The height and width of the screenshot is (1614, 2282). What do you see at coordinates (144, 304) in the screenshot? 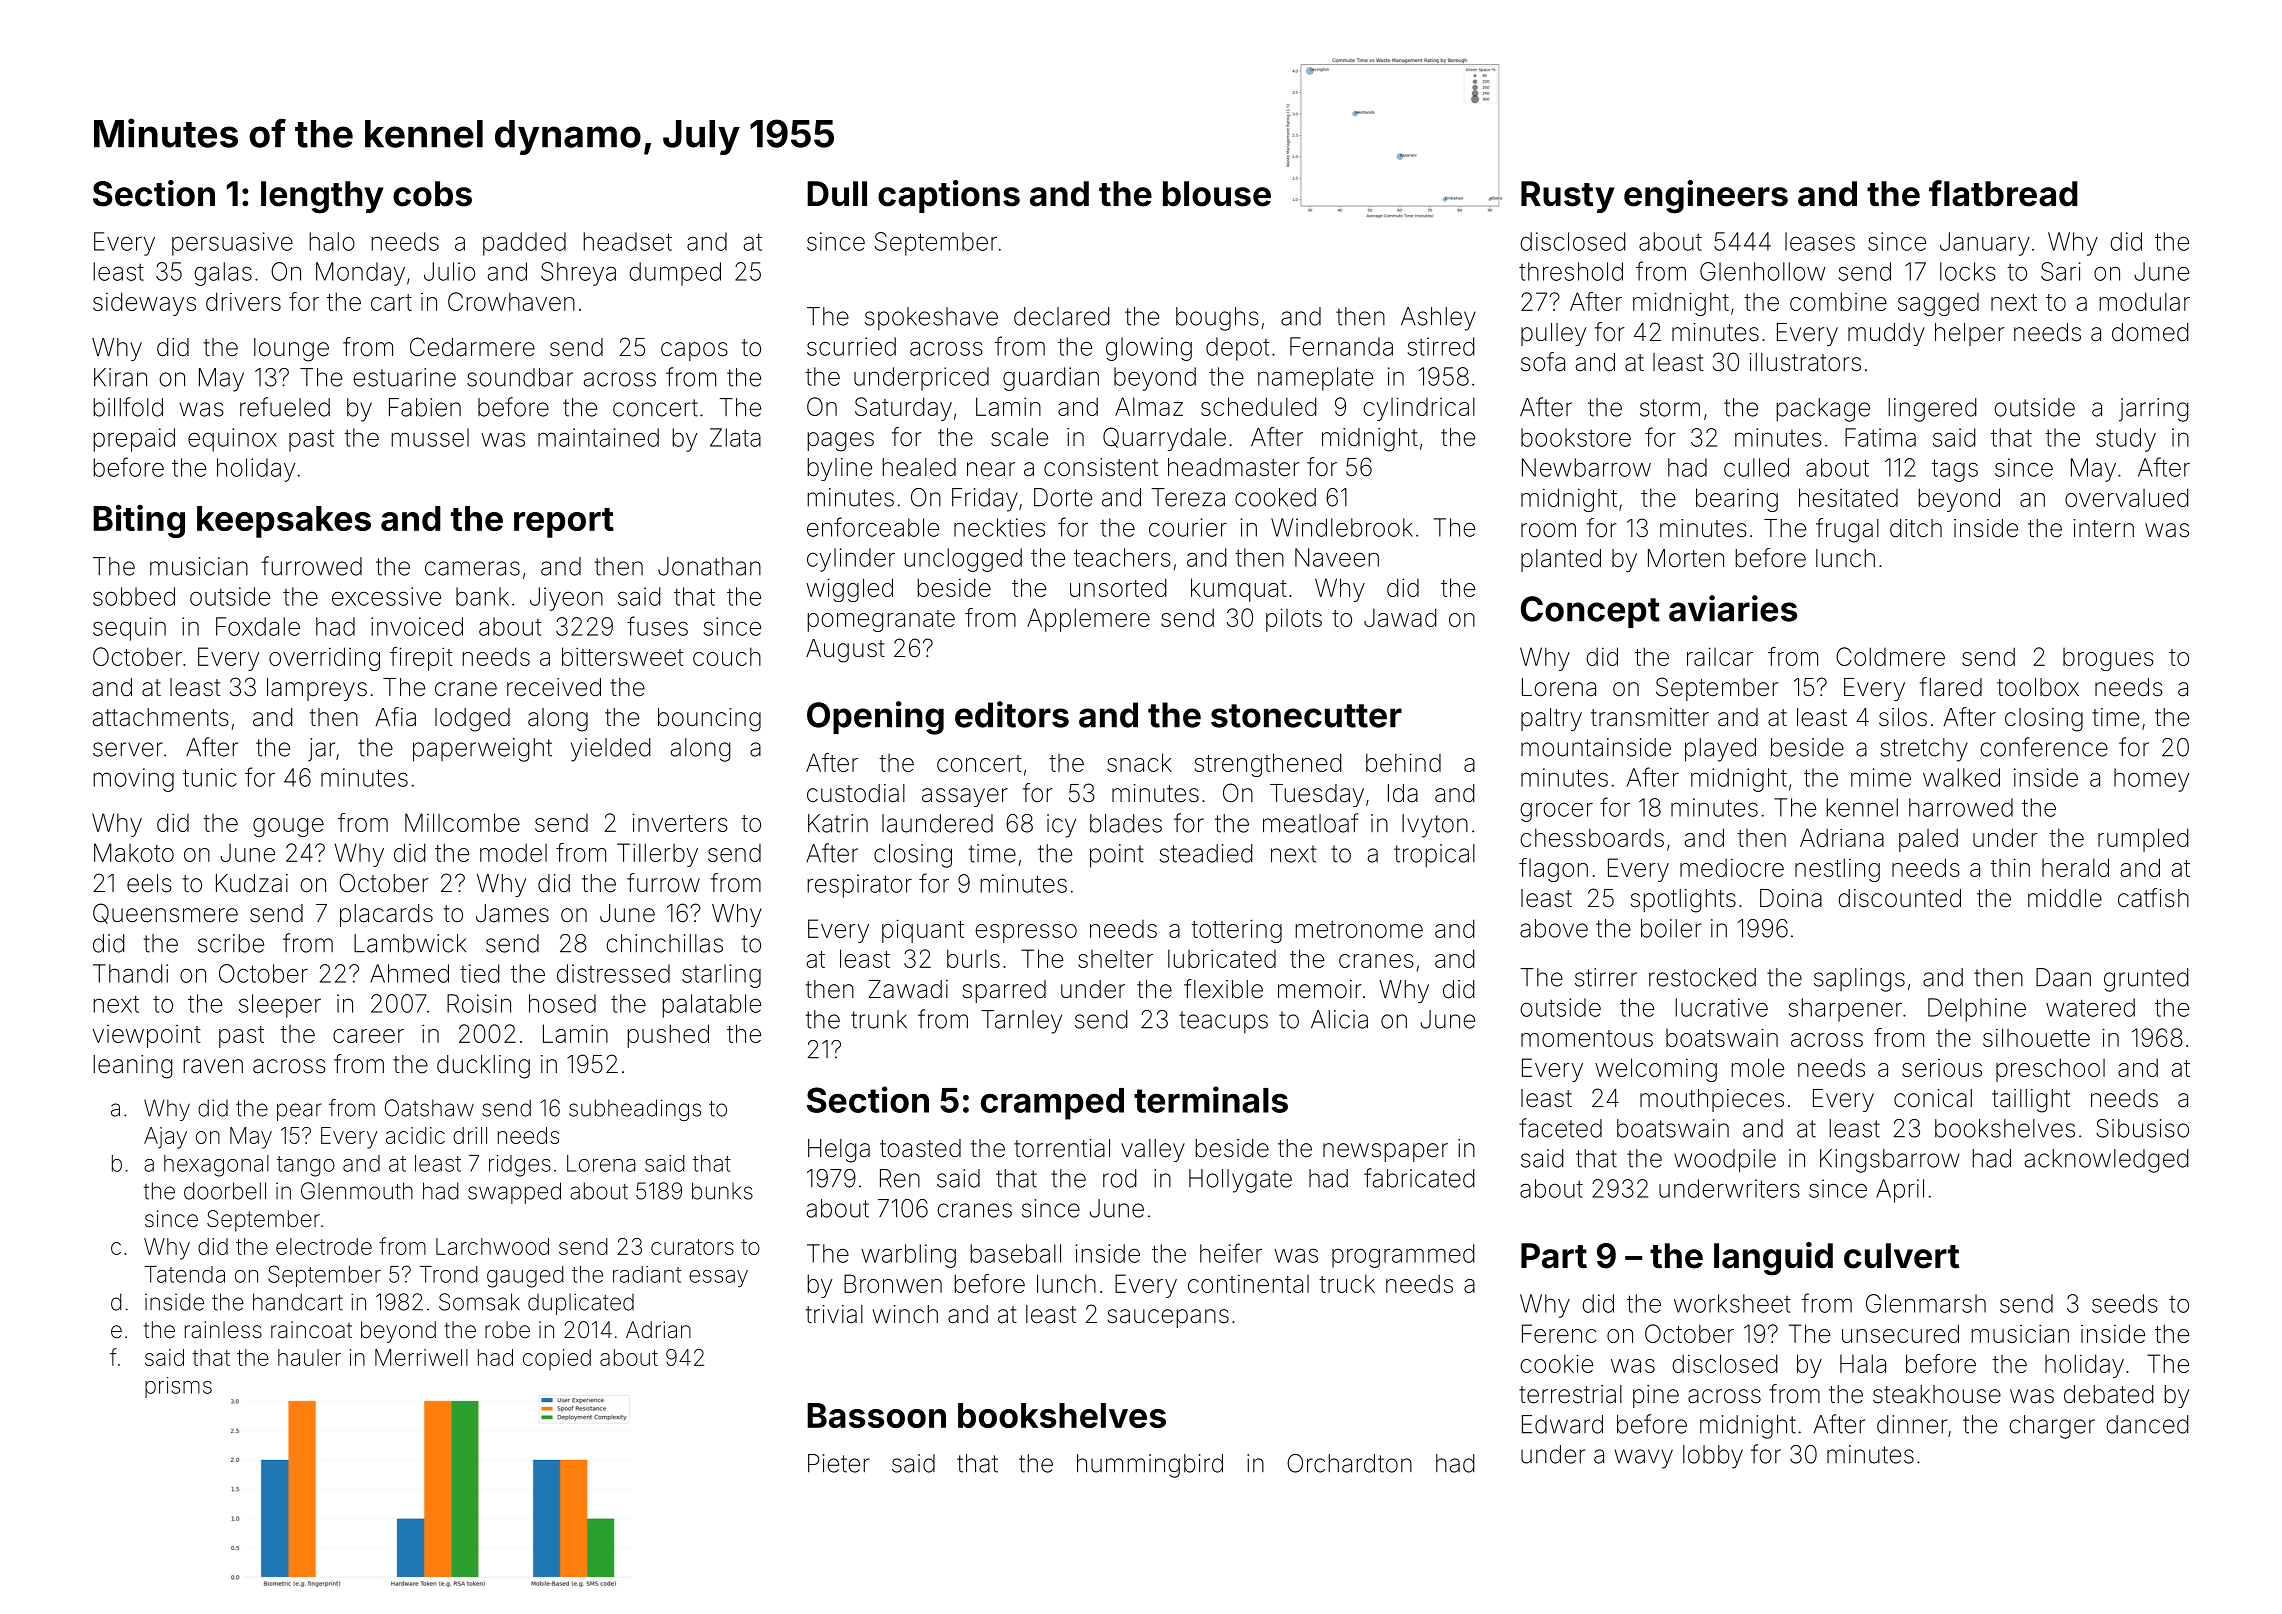
I see `sideways` at bounding box center [144, 304].
